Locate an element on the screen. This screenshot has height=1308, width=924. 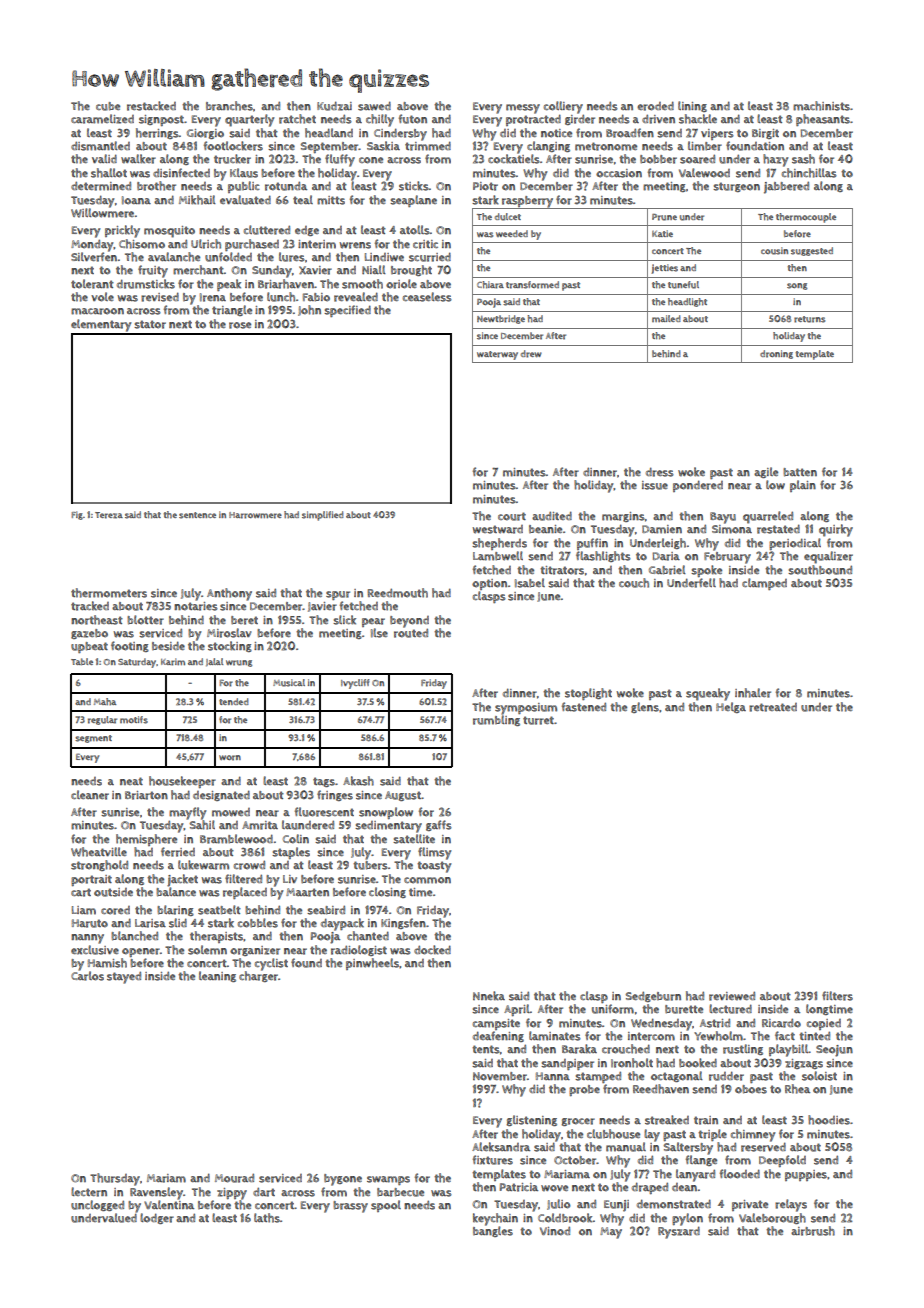
toasty is located at coordinates (434, 867).
